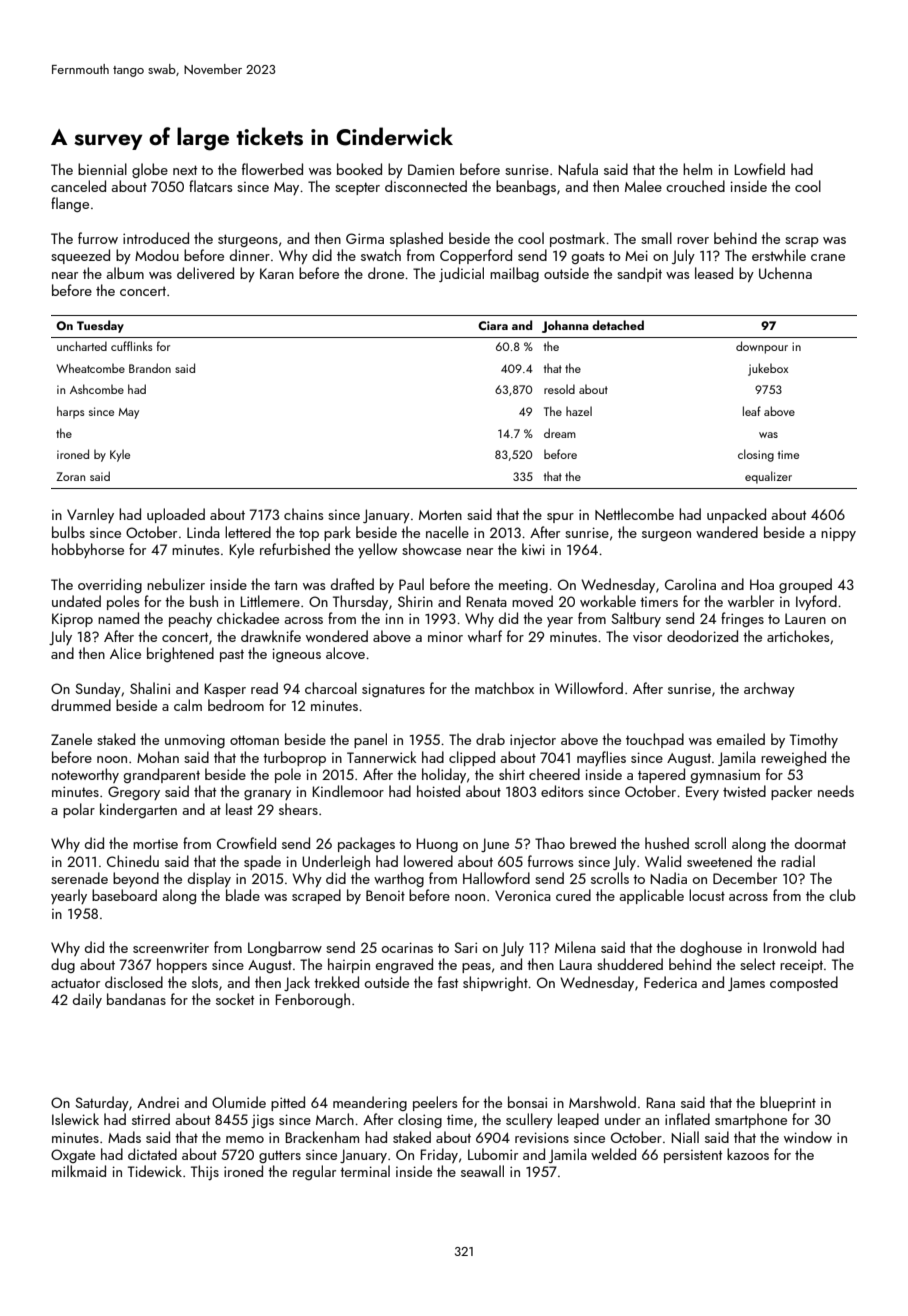  What do you see at coordinates (578, 169) in the screenshot?
I see `Nafula` at bounding box center [578, 169].
